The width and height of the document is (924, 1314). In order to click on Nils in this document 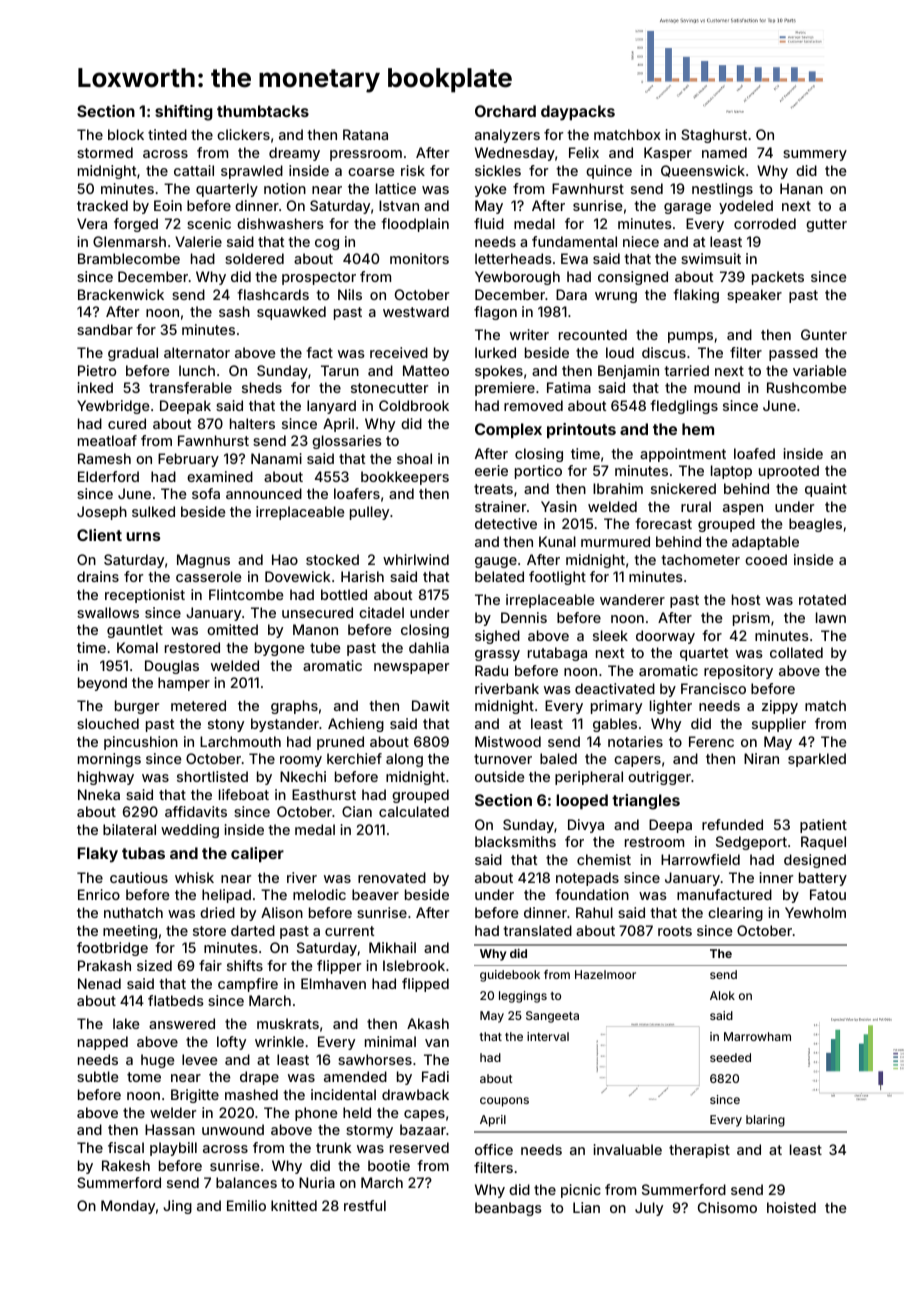, I will do `click(350, 294)`.
